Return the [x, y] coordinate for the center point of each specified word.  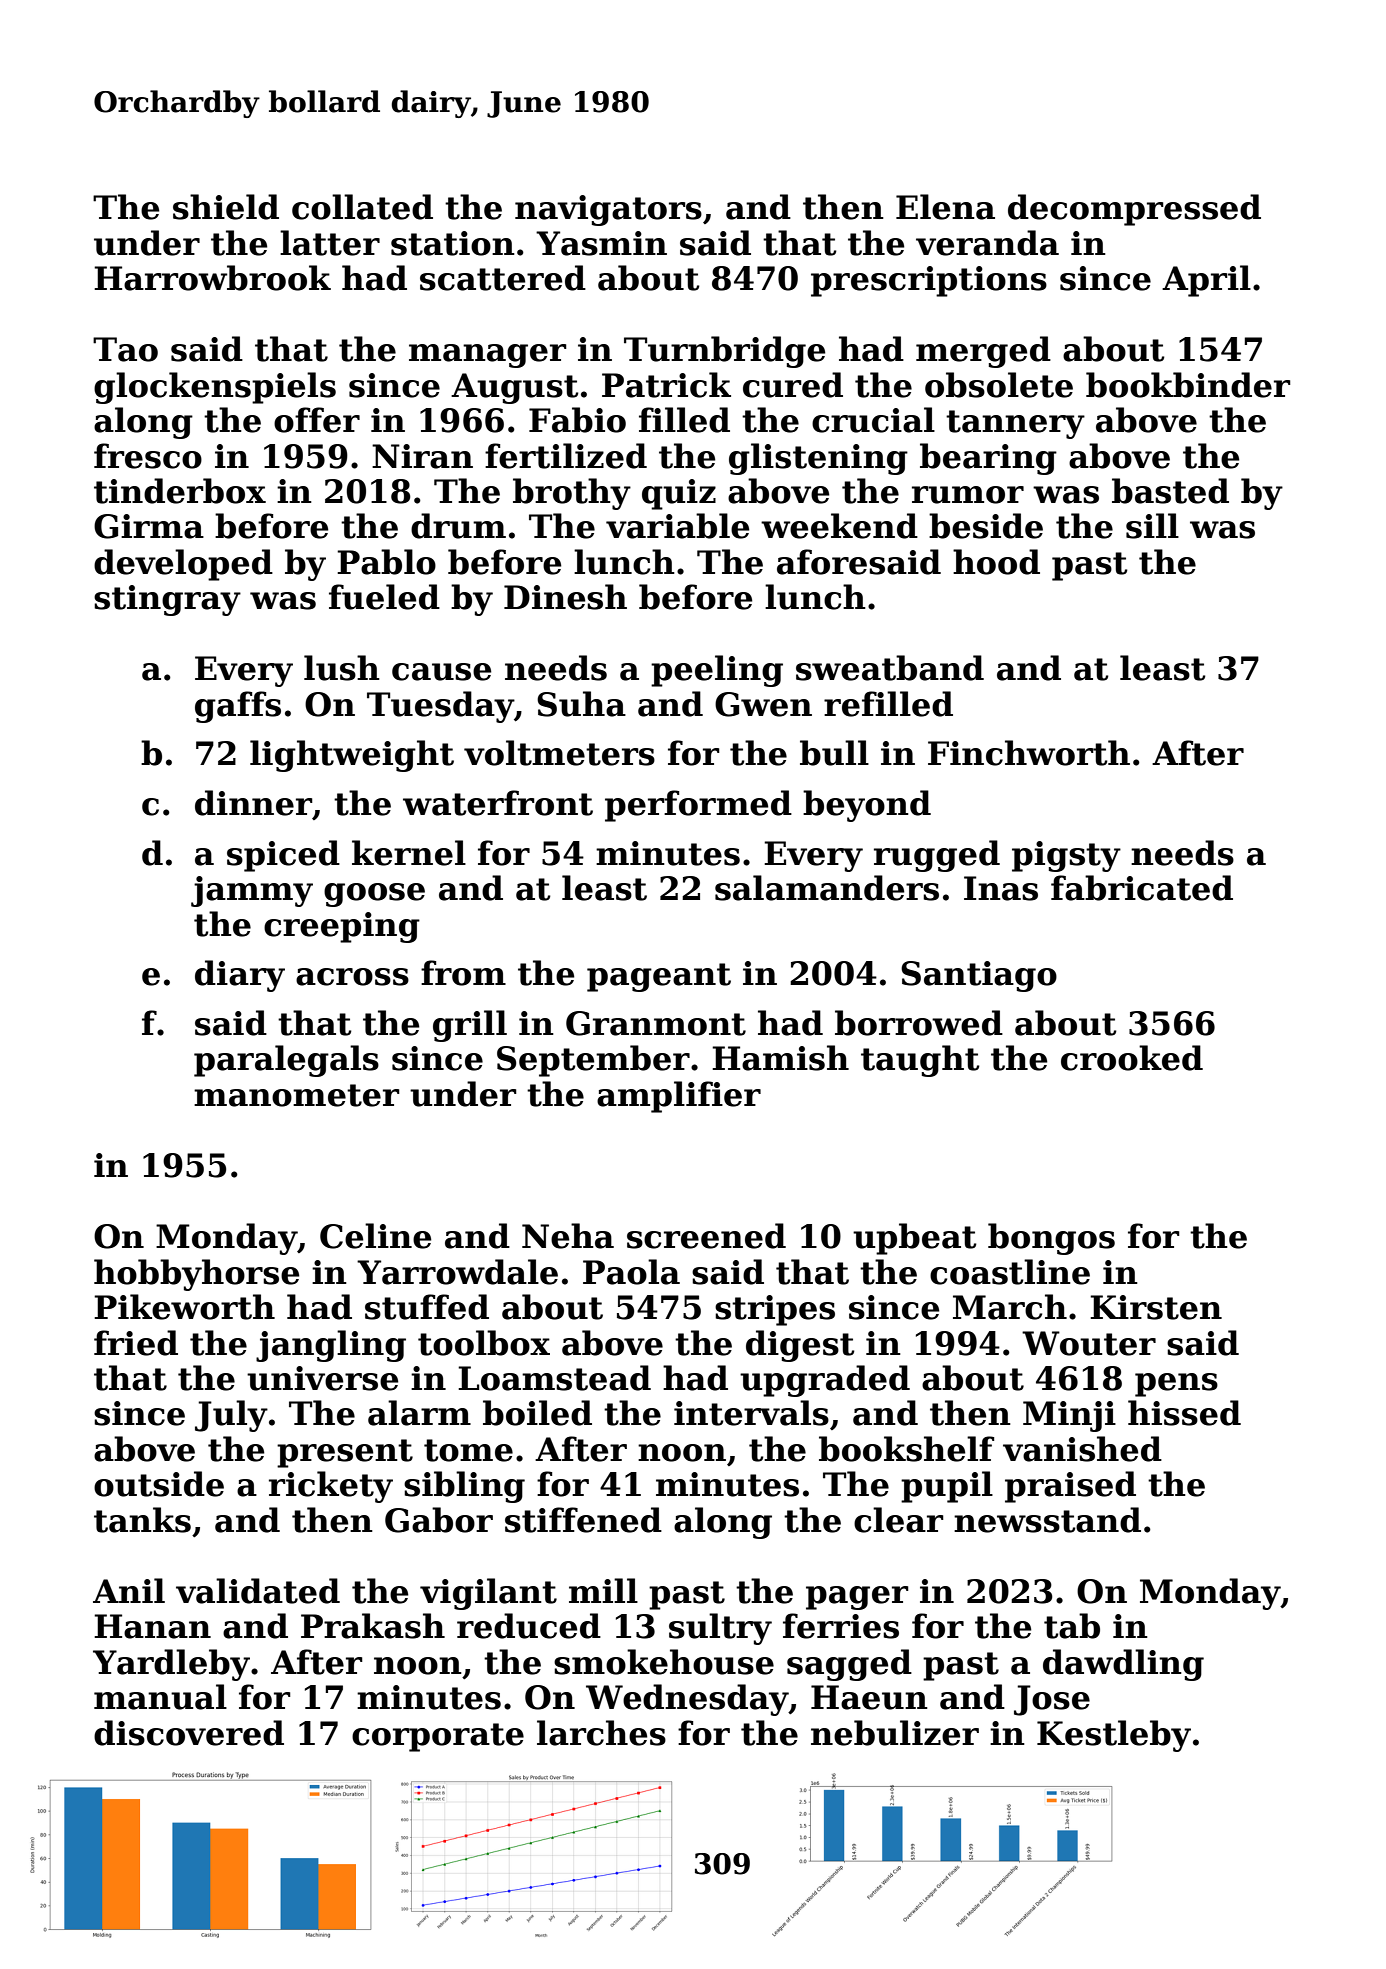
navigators [608, 210]
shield [226, 207]
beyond [867, 806]
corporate [438, 1737]
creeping [342, 927]
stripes [775, 1310]
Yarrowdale [457, 1272]
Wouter [1089, 1343]
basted [1170, 491]
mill [603, 1590]
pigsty [1066, 856]
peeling [717, 671]
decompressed [1134, 210]
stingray [167, 600]
